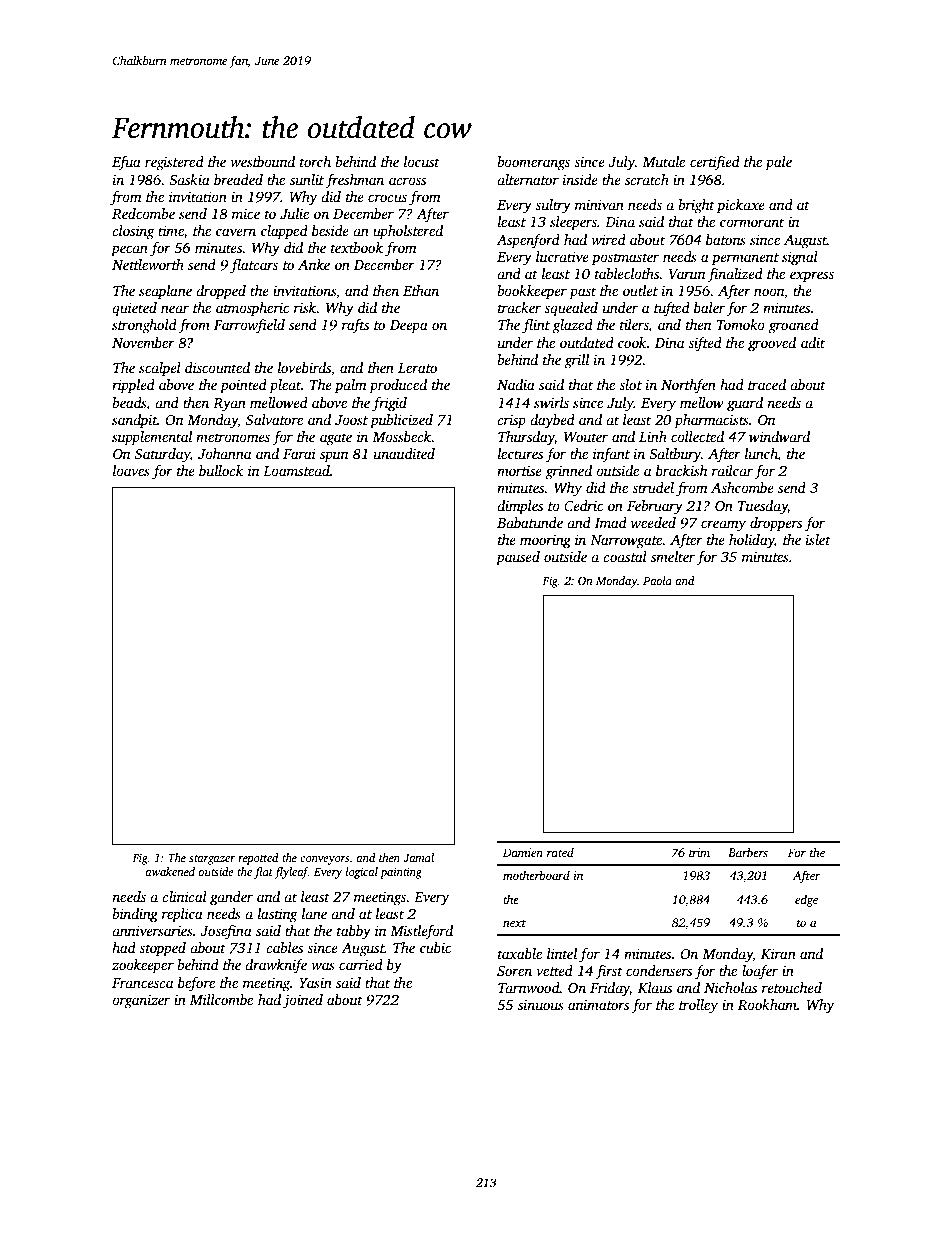 The width and height of the screenshot is (952, 1233). Describe the element at coordinates (131, 470) in the screenshot. I see `loaves` at that location.
